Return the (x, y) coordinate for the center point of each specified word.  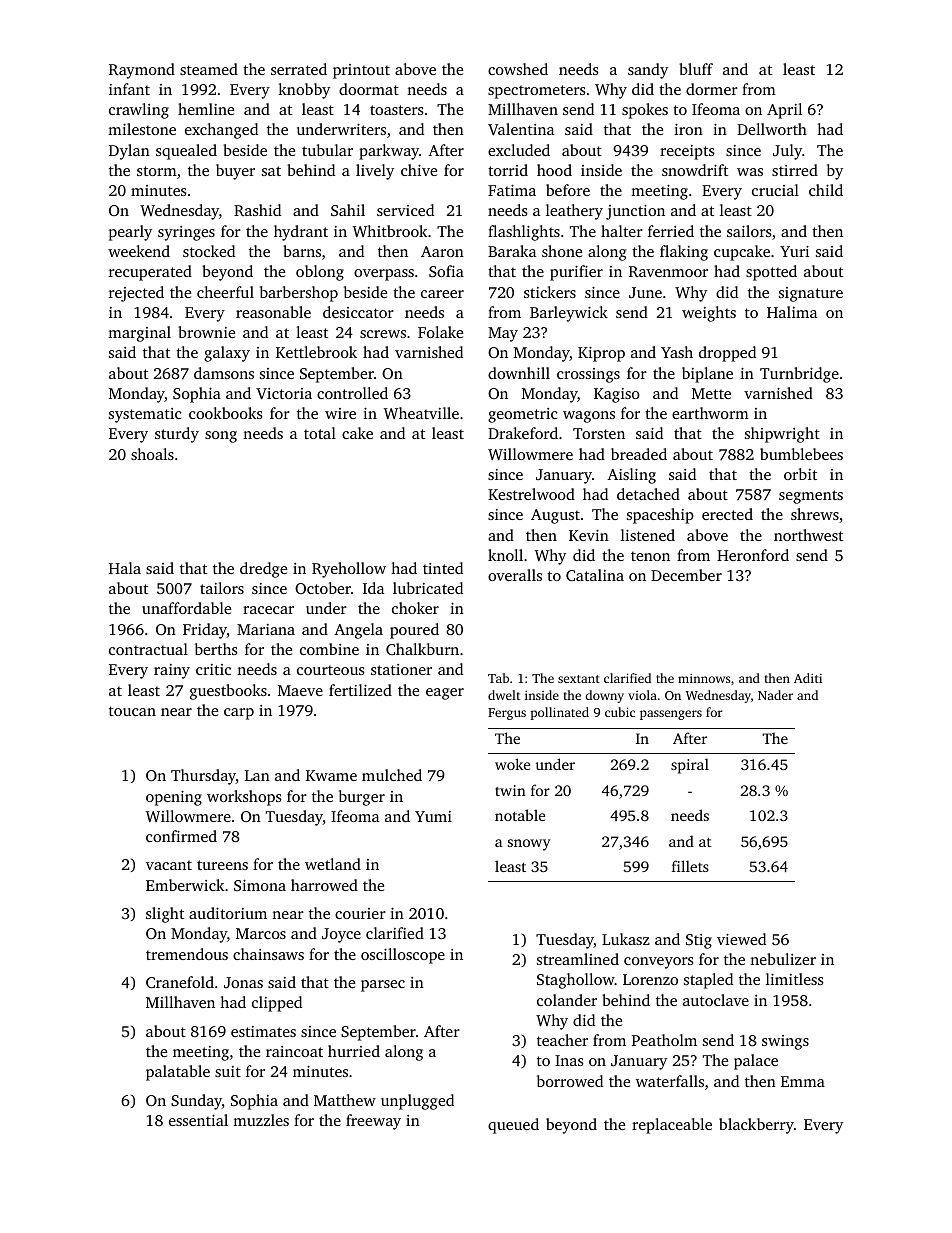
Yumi (433, 816)
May (503, 334)
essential (198, 1120)
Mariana (266, 629)
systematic (145, 415)
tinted (443, 568)
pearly (130, 233)
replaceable (672, 1126)
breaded (639, 454)
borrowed (570, 1081)
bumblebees (801, 454)
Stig (699, 941)
